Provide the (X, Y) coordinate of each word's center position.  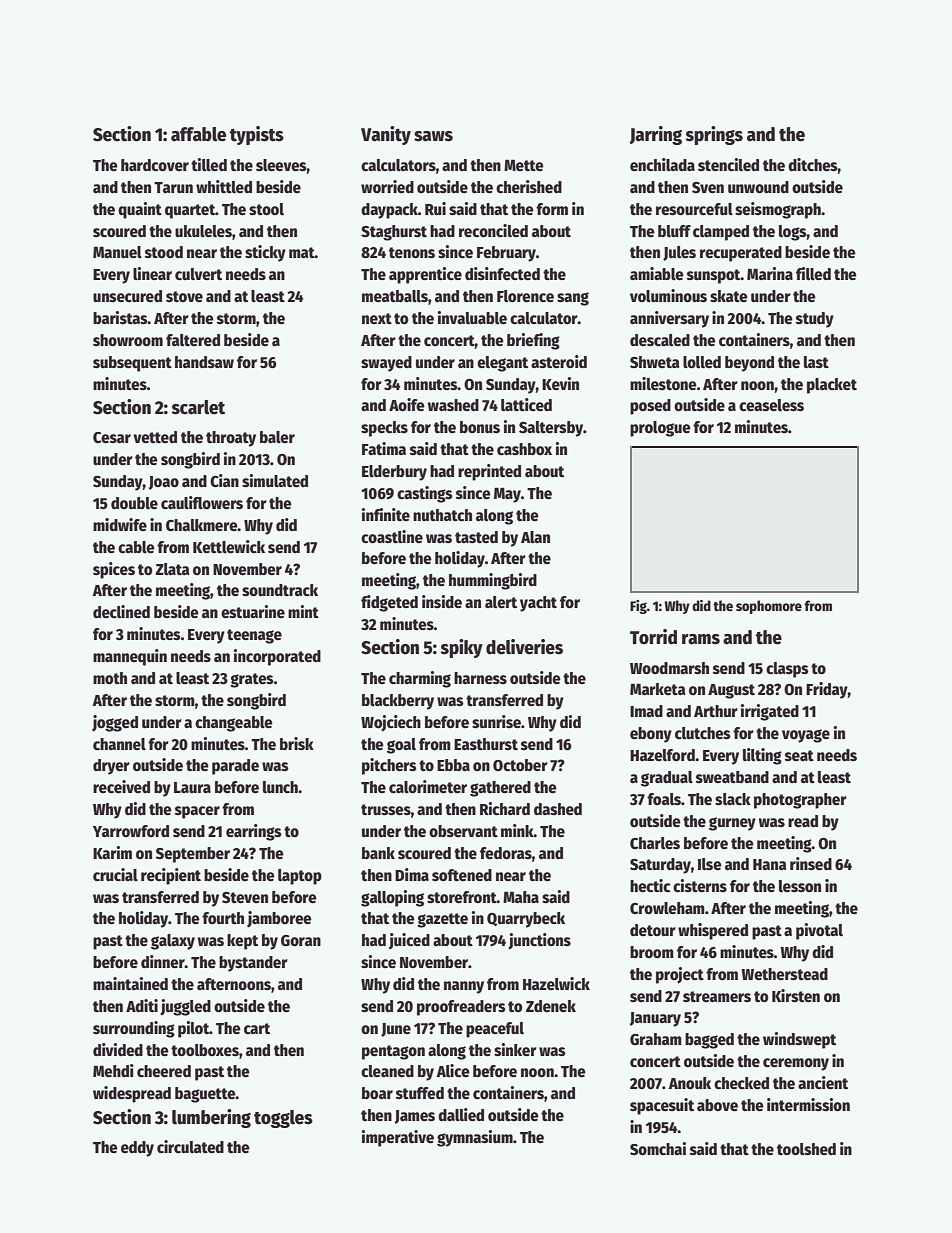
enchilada (662, 165)
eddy (137, 1149)
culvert (198, 274)
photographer (800, 801)
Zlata (172, 569)
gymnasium (475, 1138)
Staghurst (394, 233)
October (520, 765)
